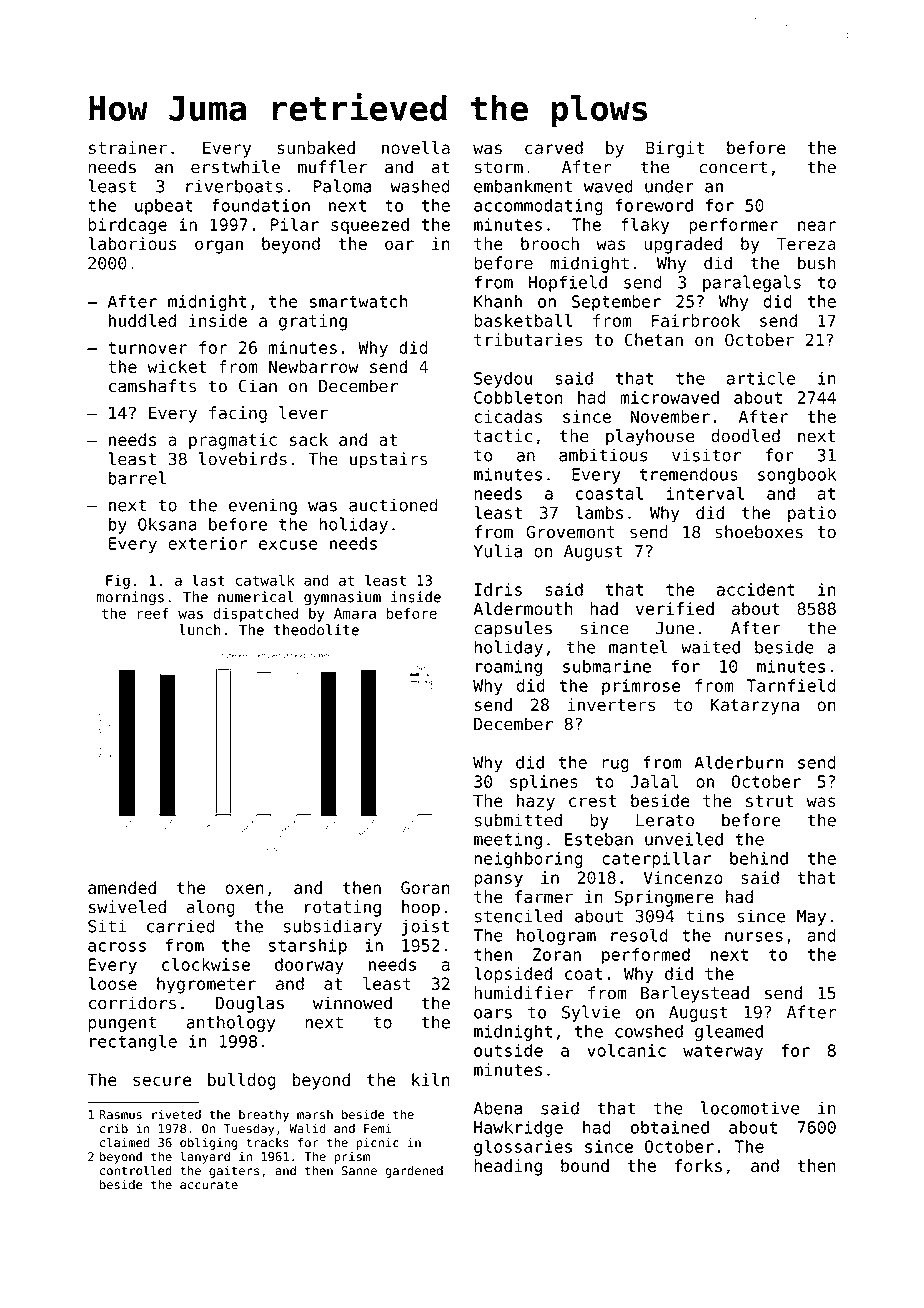 The height and width of the document is (1308, 924). I want to click on strut, so click(769, 801).
